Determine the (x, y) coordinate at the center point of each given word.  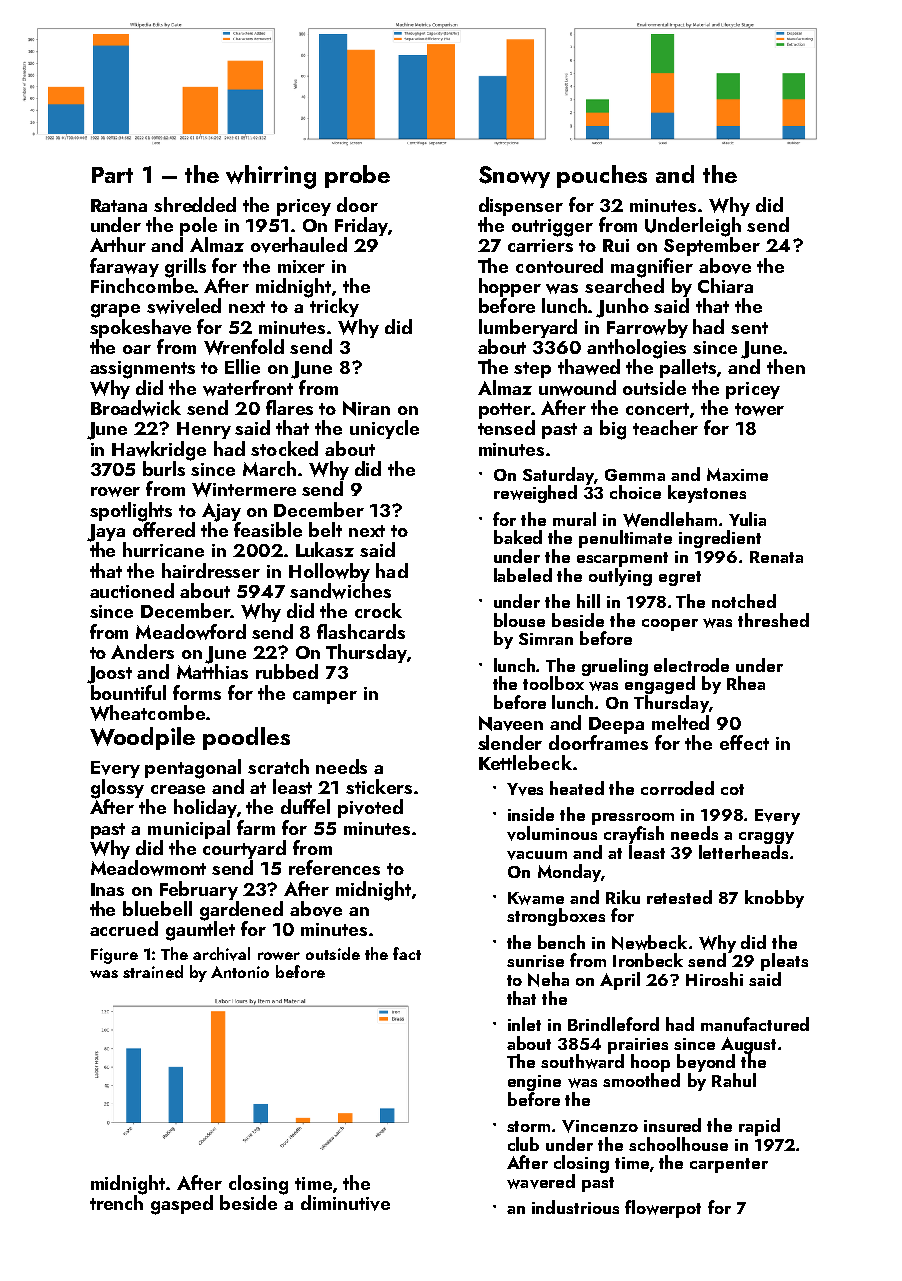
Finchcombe (142, 285)
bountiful (128, 692)
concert (657, 409)
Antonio (240, 972)
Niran (366, 408)
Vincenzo (600, 1126)
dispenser (521, 206)
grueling (615, 667)
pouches (602, 176)
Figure (114, 956)
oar (137, 349)
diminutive (345, 1203)
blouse (519, 620)
